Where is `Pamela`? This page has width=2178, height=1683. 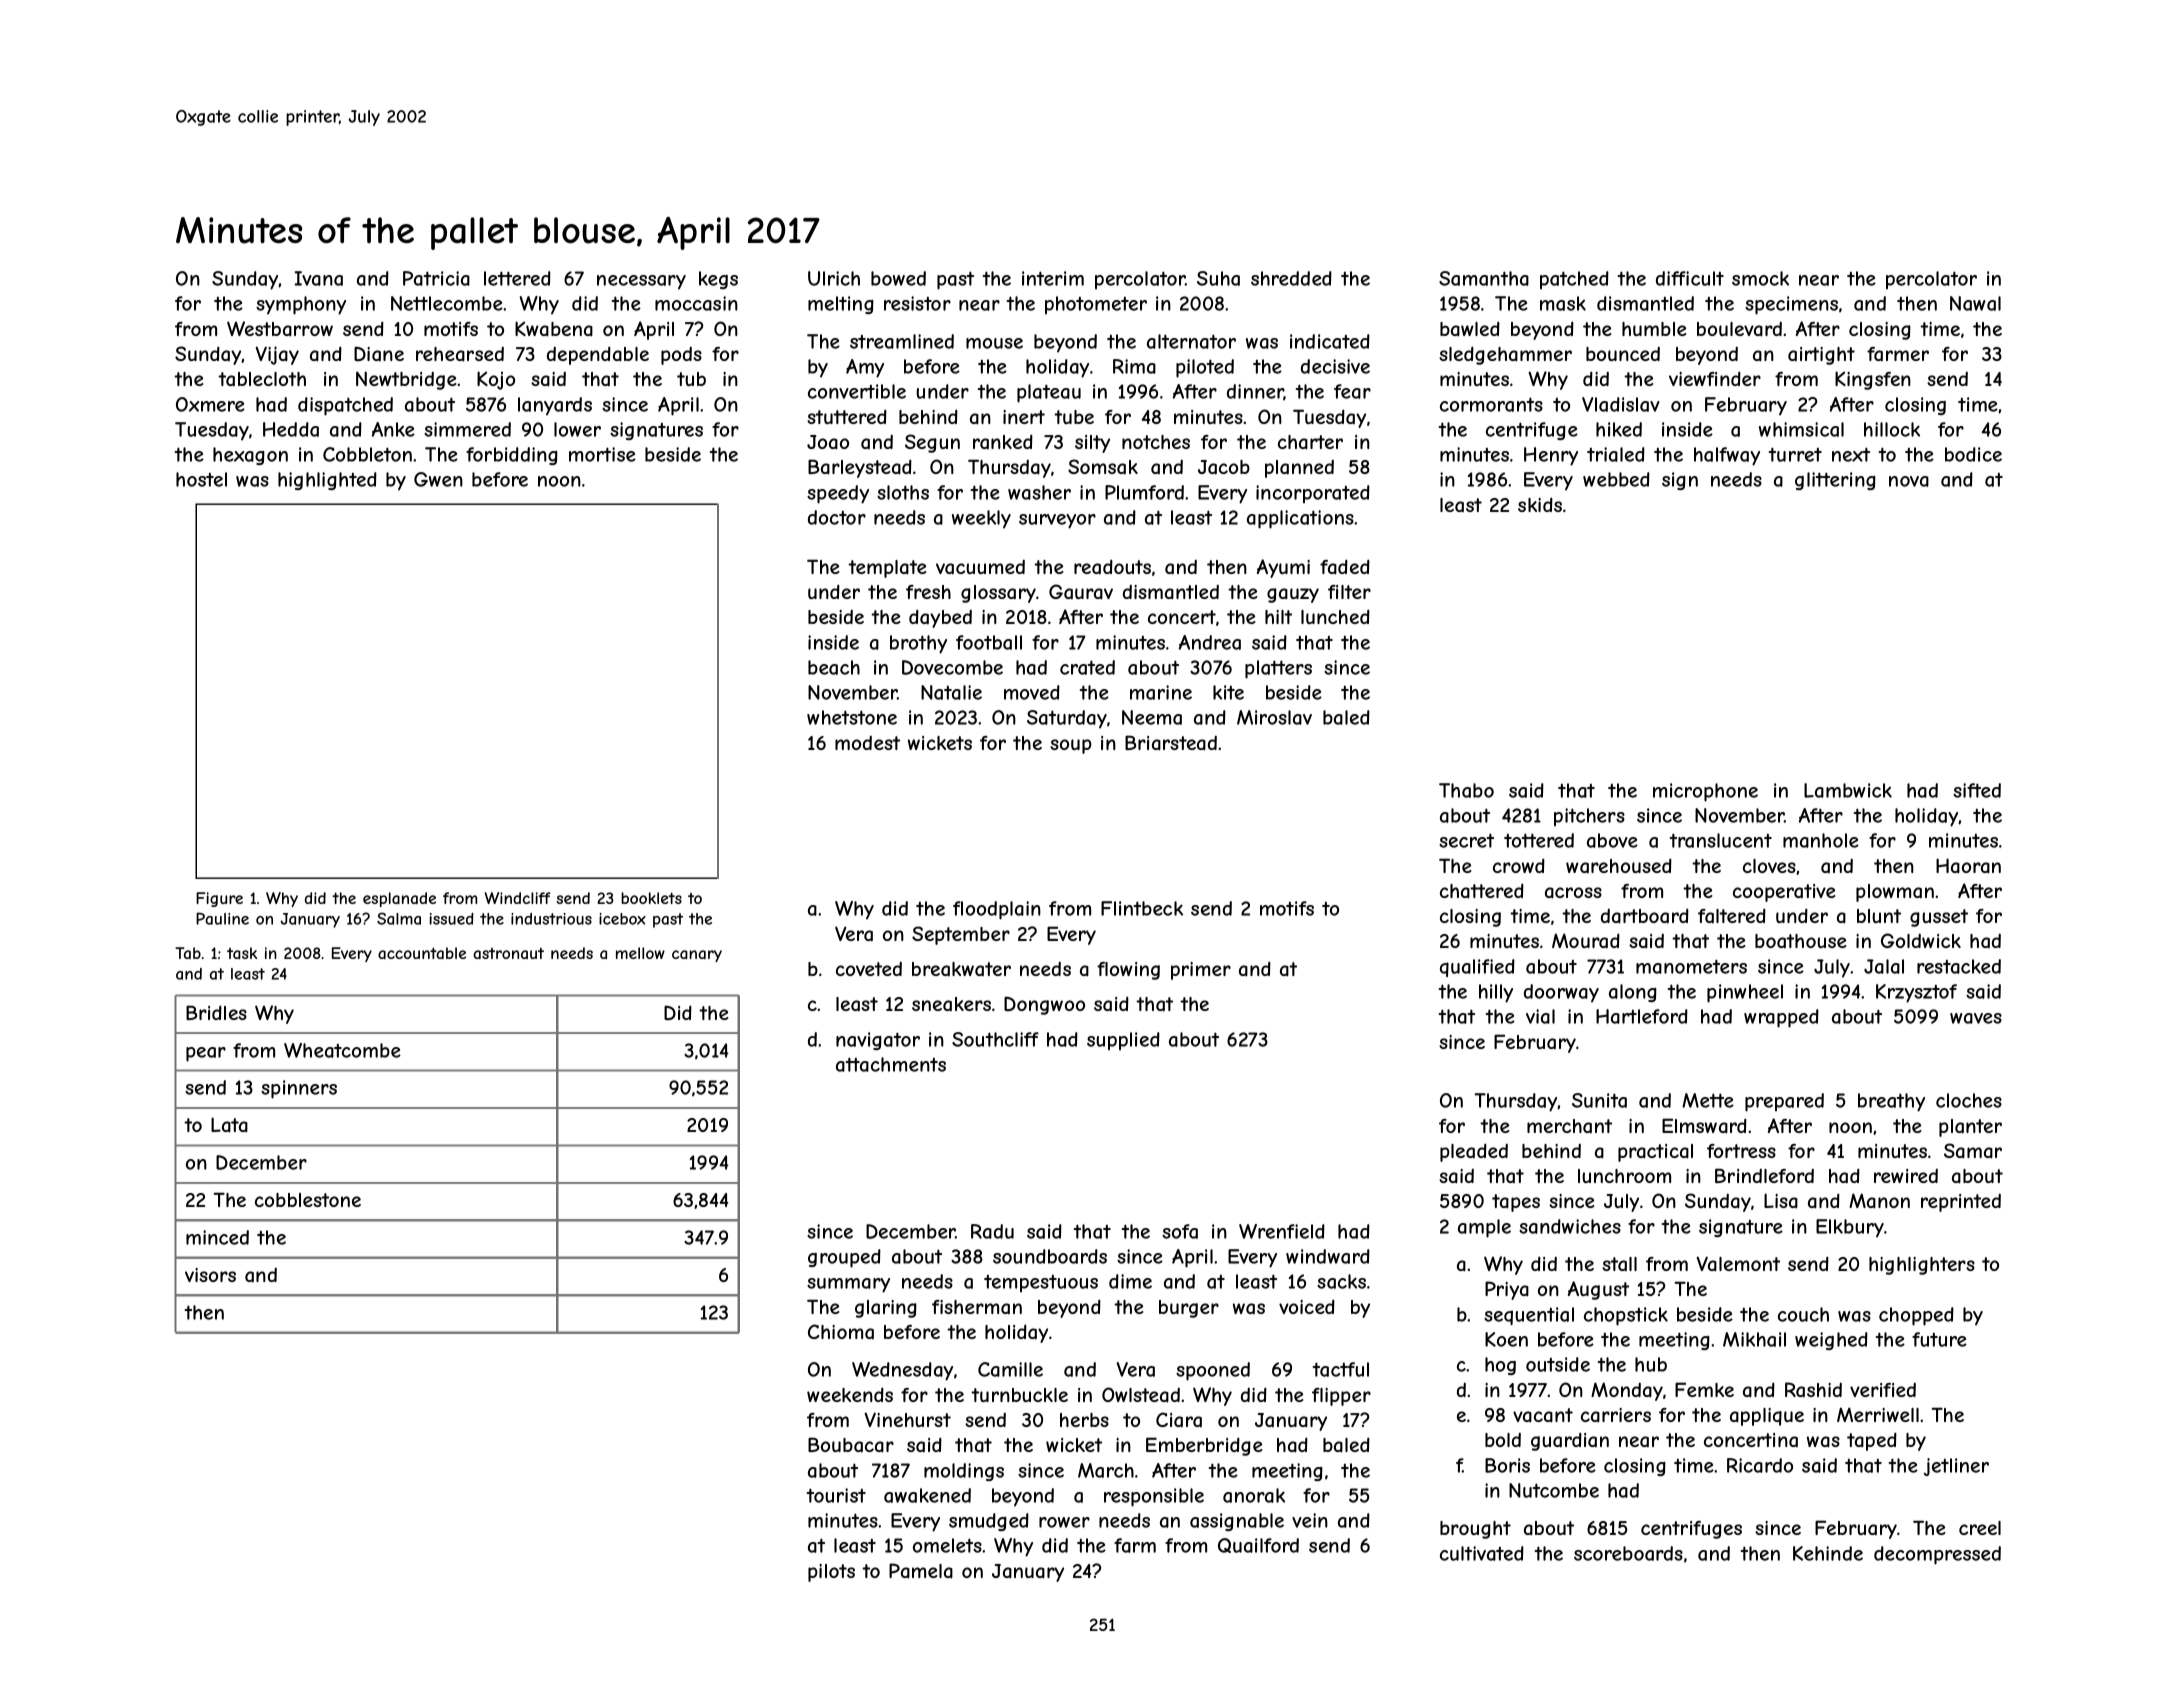
Pamela is located at coordinates (921, 1571).
